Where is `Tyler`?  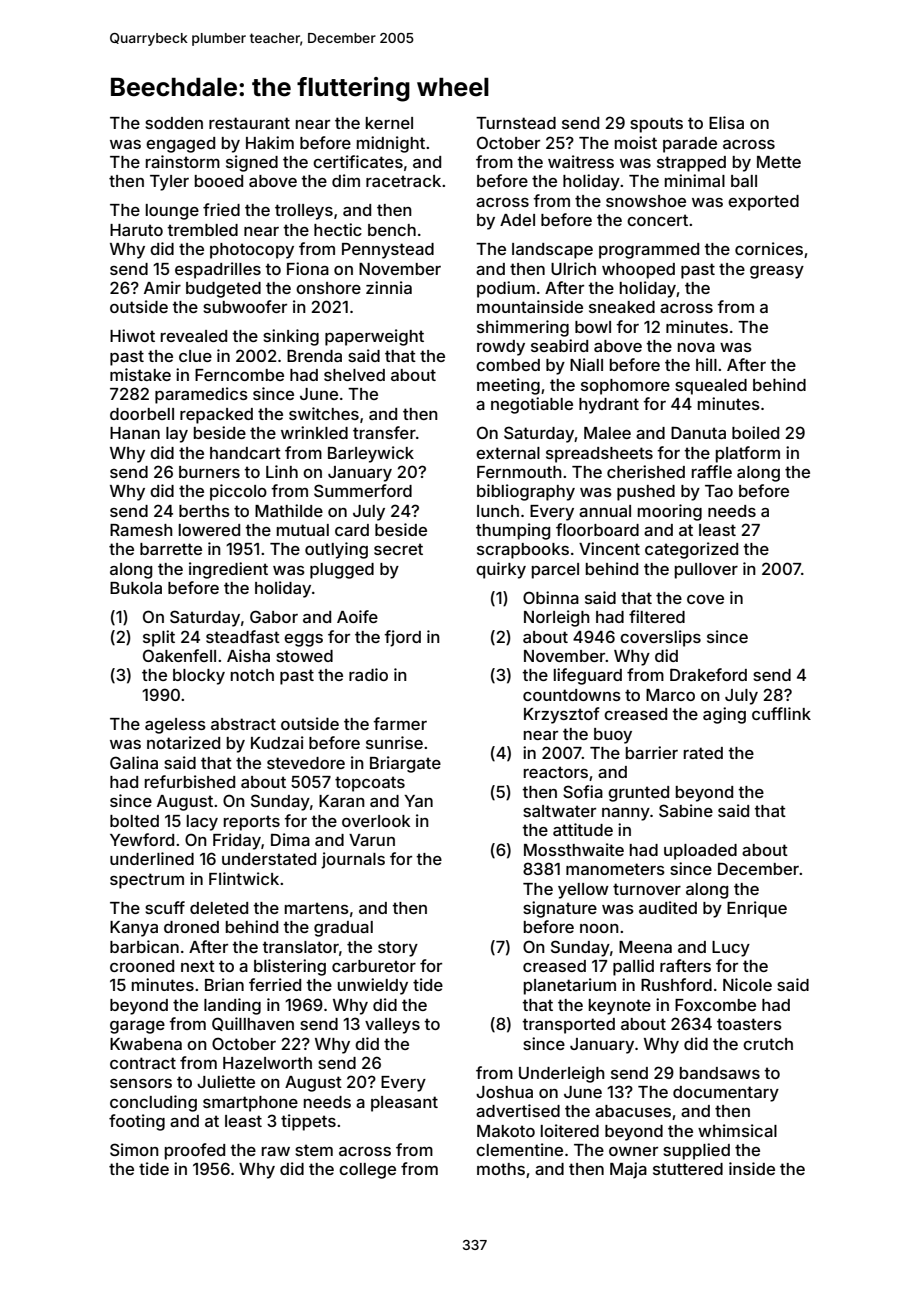 Tyler is located at coordinates (169, 183).
